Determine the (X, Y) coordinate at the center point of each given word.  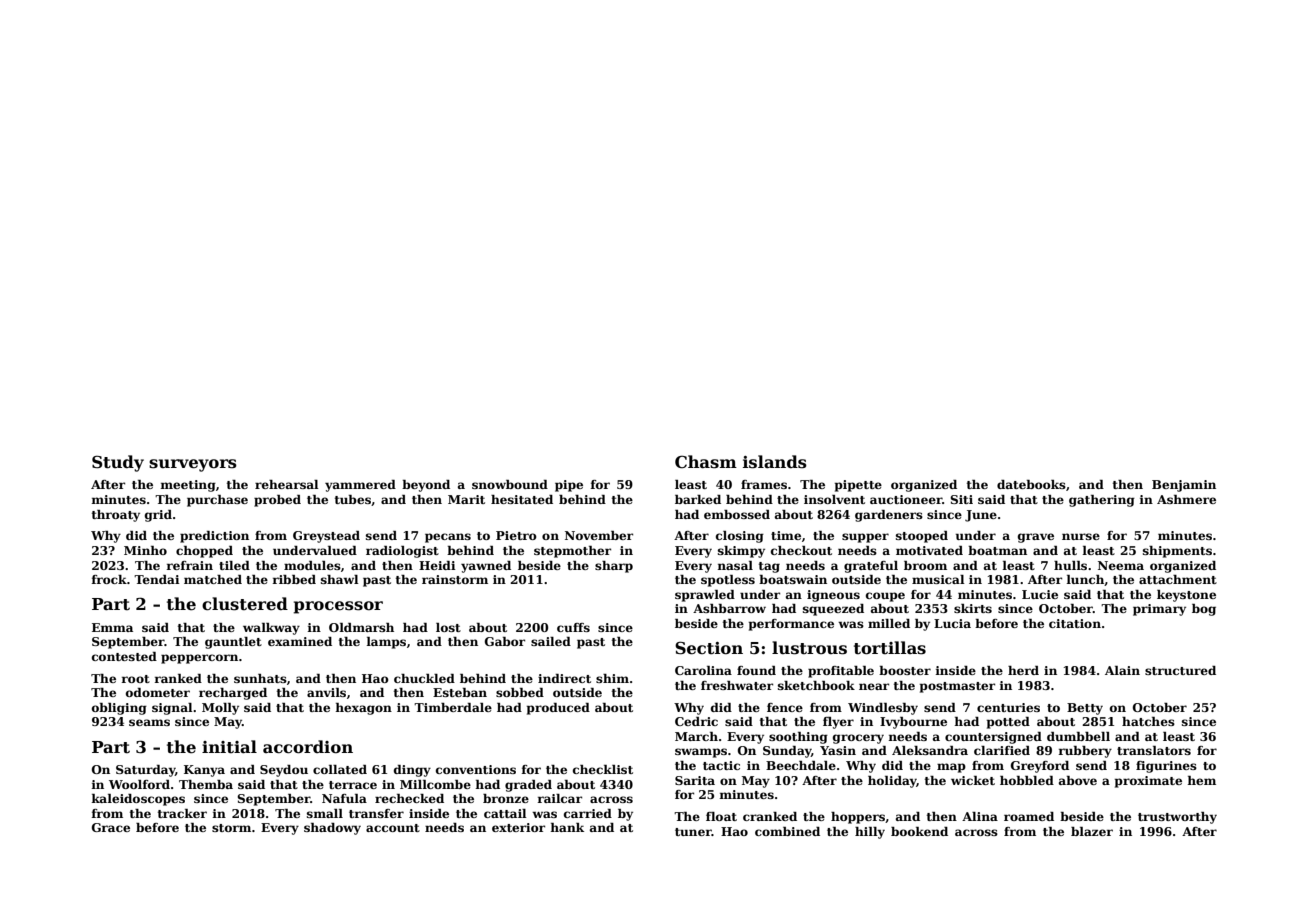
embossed (737, 514)
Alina (980, 816)
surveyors (193, 465)
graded (528, 786)
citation (1075, 623)
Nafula (344, 798)
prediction (214, 537)
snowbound (510, 484)
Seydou (284, 771)
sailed (551, 641)
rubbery (1085, 752)
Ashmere (1186, 499)
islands (775, 462)
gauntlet (233, 643)
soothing (798, 738)
